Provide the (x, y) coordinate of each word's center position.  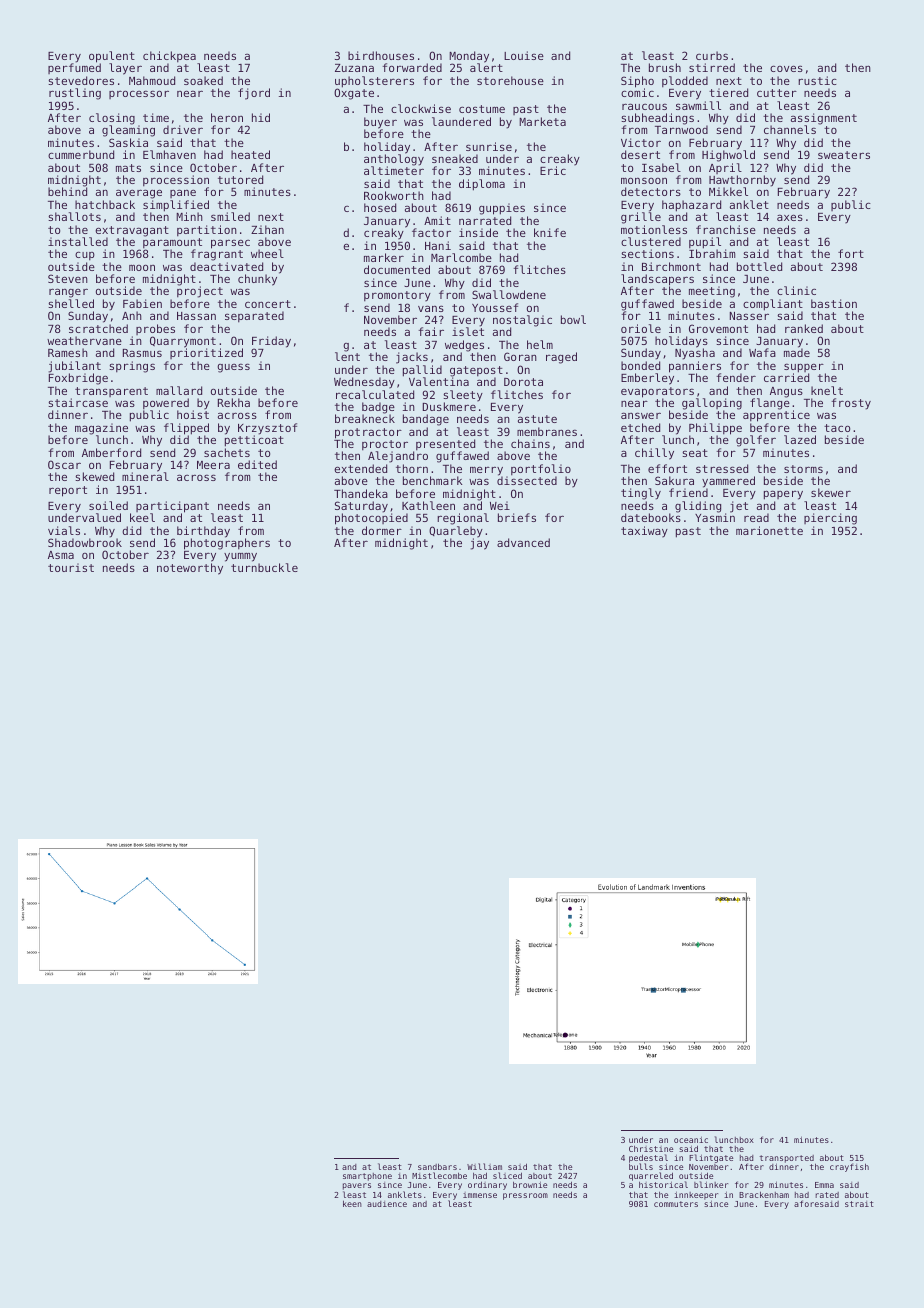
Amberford (111, 452)
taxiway (644, 532)
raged (561, 358)
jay (479, 544)
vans (431, 308)
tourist (71, 567)
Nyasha (695, 354)
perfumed (74, 69)
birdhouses (381, 55)
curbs (712, 55)
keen (352, 1203)
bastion (834, 303)
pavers (357, 1186)
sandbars (437, 1166)
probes (155, 329)
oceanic (691, 1139)
